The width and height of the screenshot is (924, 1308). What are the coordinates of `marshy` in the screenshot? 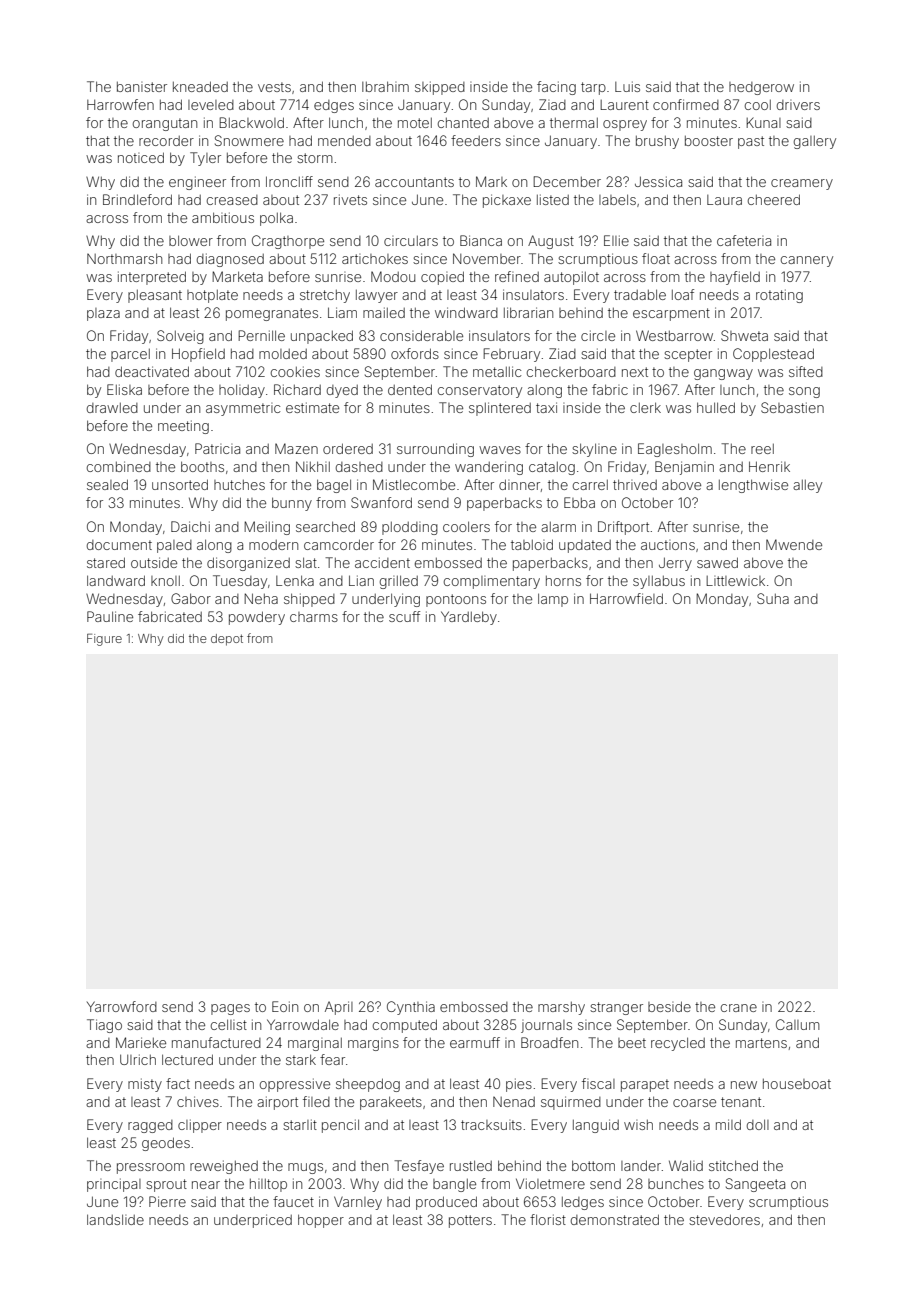 It's located at (561, 1008).
